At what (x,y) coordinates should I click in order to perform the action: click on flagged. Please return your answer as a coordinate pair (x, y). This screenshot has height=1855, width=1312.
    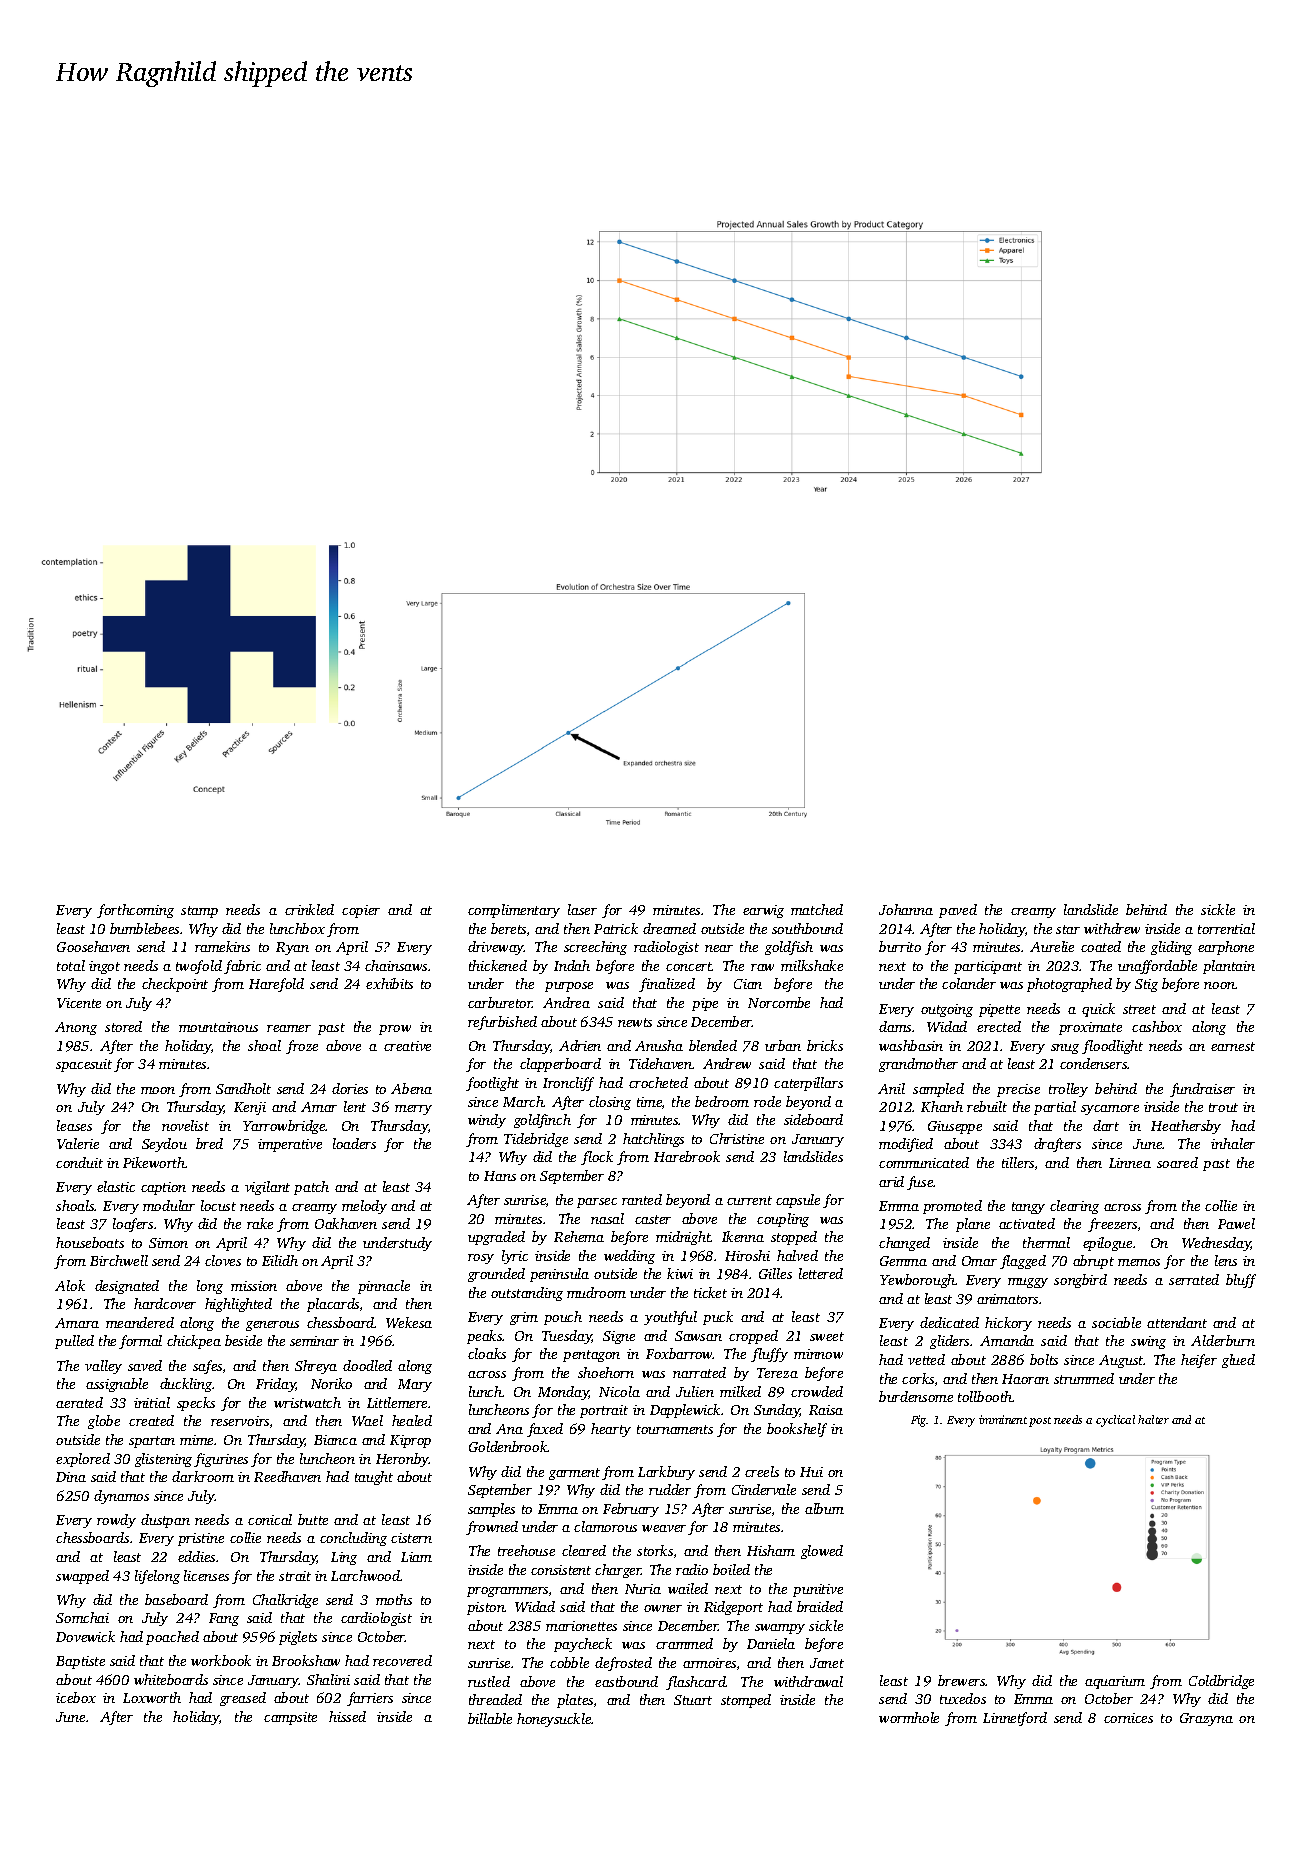
    Looking at the image, I should click on (1023, 1262).
